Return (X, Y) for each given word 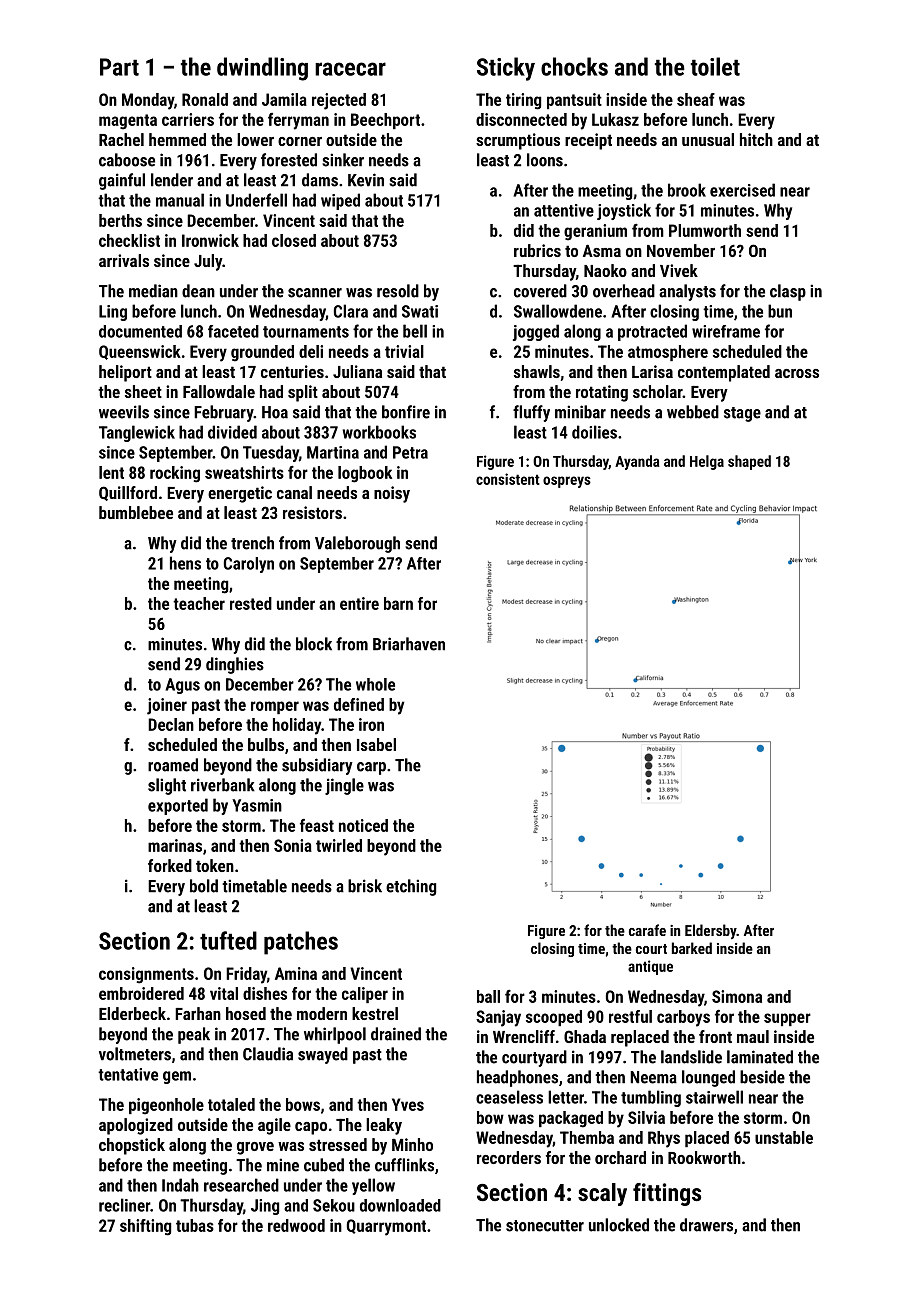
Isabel (376, 744)
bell (415, 331)
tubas (195, 1225)
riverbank (223, 785)
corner (300, 141)
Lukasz (615, 119)
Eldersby (711, 931)
